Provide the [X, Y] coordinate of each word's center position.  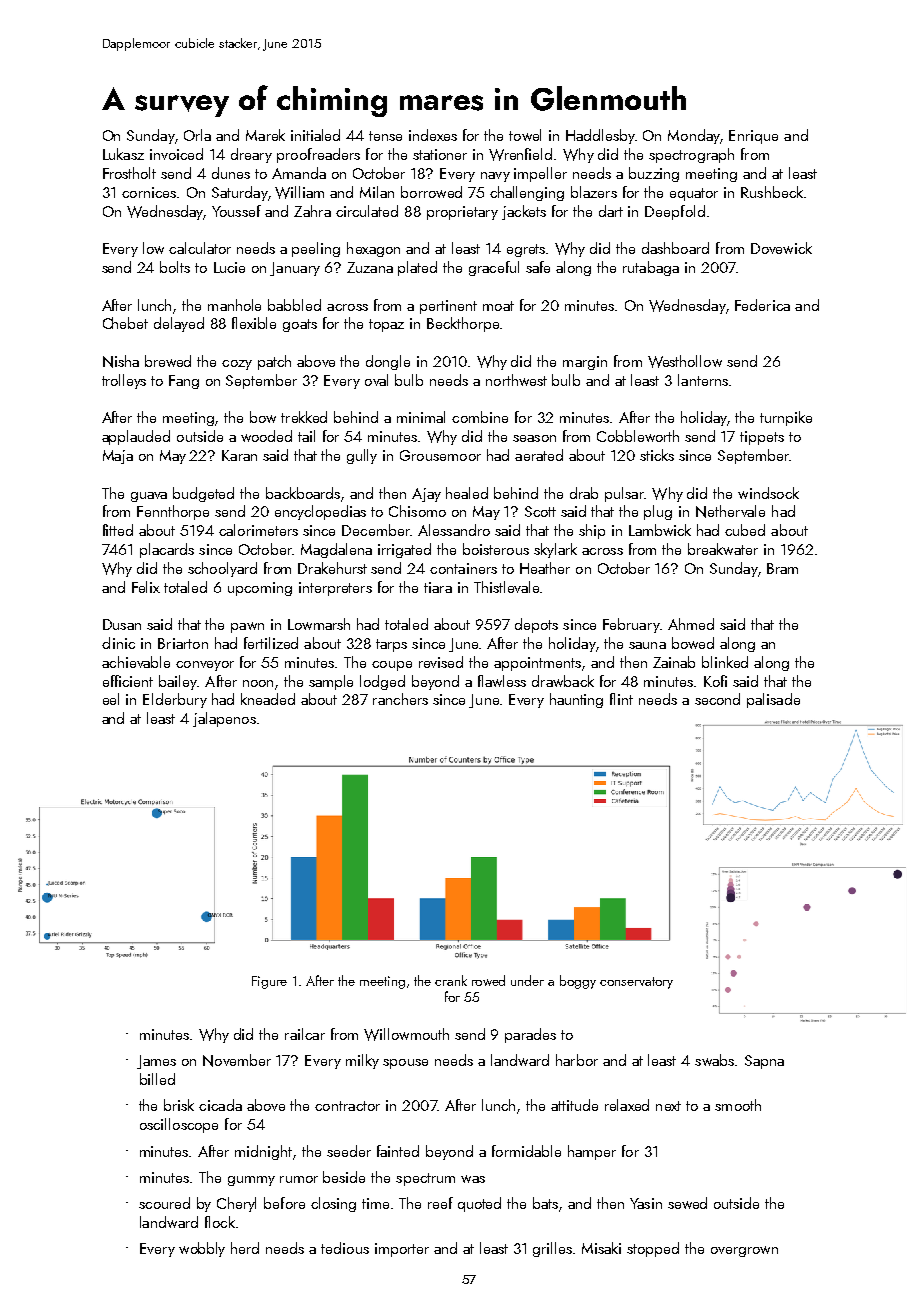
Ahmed [691, 624]
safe [538, 267]
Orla [197, 135]
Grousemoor [440, 455]
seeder [349, 1151]
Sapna [764, 1062]
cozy [237, 365]
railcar [305, 1034]
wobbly [202, 1249]
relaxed [627, 1105]
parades [530, 1035]
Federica [762, 305]
